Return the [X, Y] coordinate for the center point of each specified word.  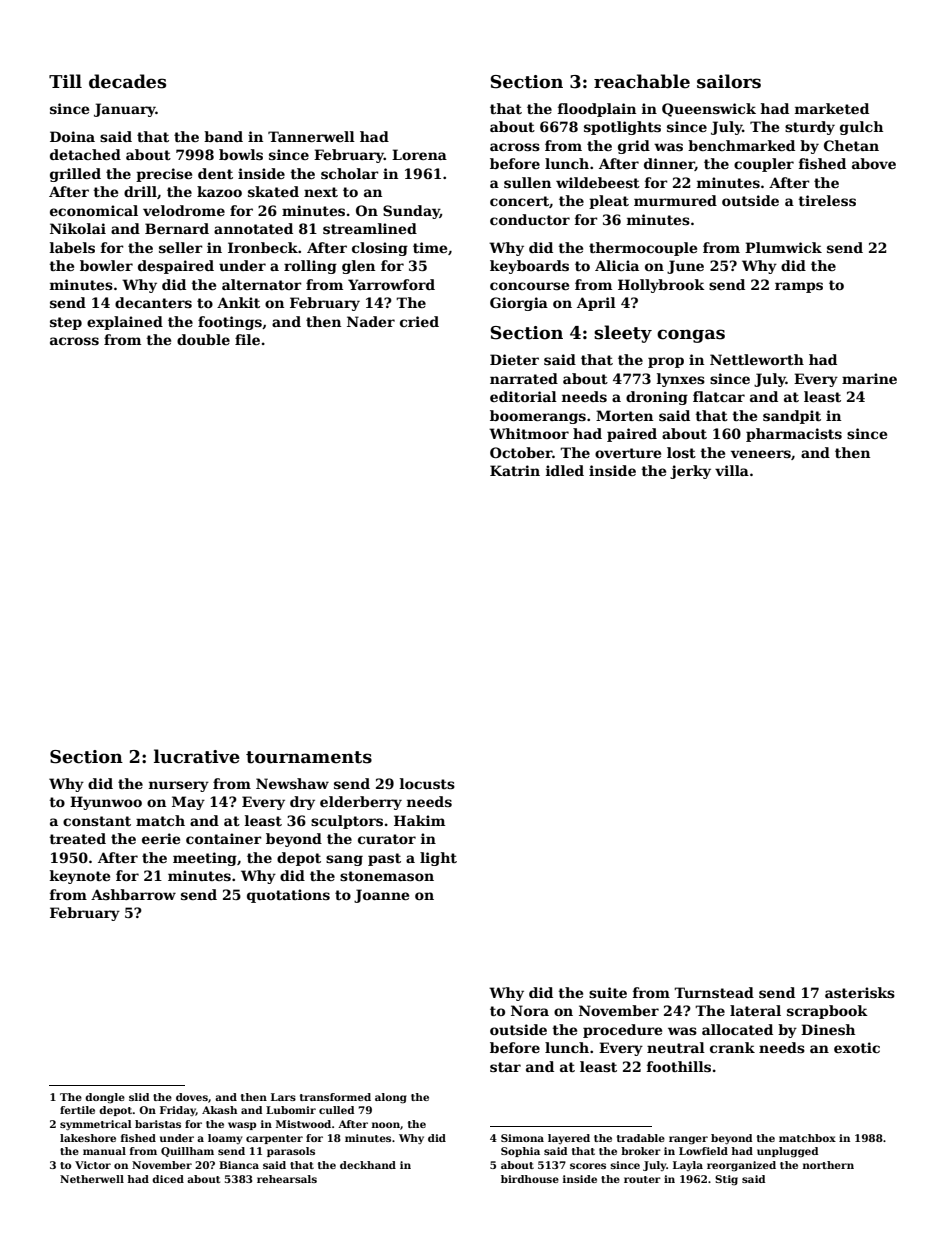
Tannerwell [311, 136]
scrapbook [827, 1012]
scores [588, 1166]
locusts [427, 783]
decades [127, 81]
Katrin [515, 470]
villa [732, 470]
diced [168, 1179]
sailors [729, 81]
